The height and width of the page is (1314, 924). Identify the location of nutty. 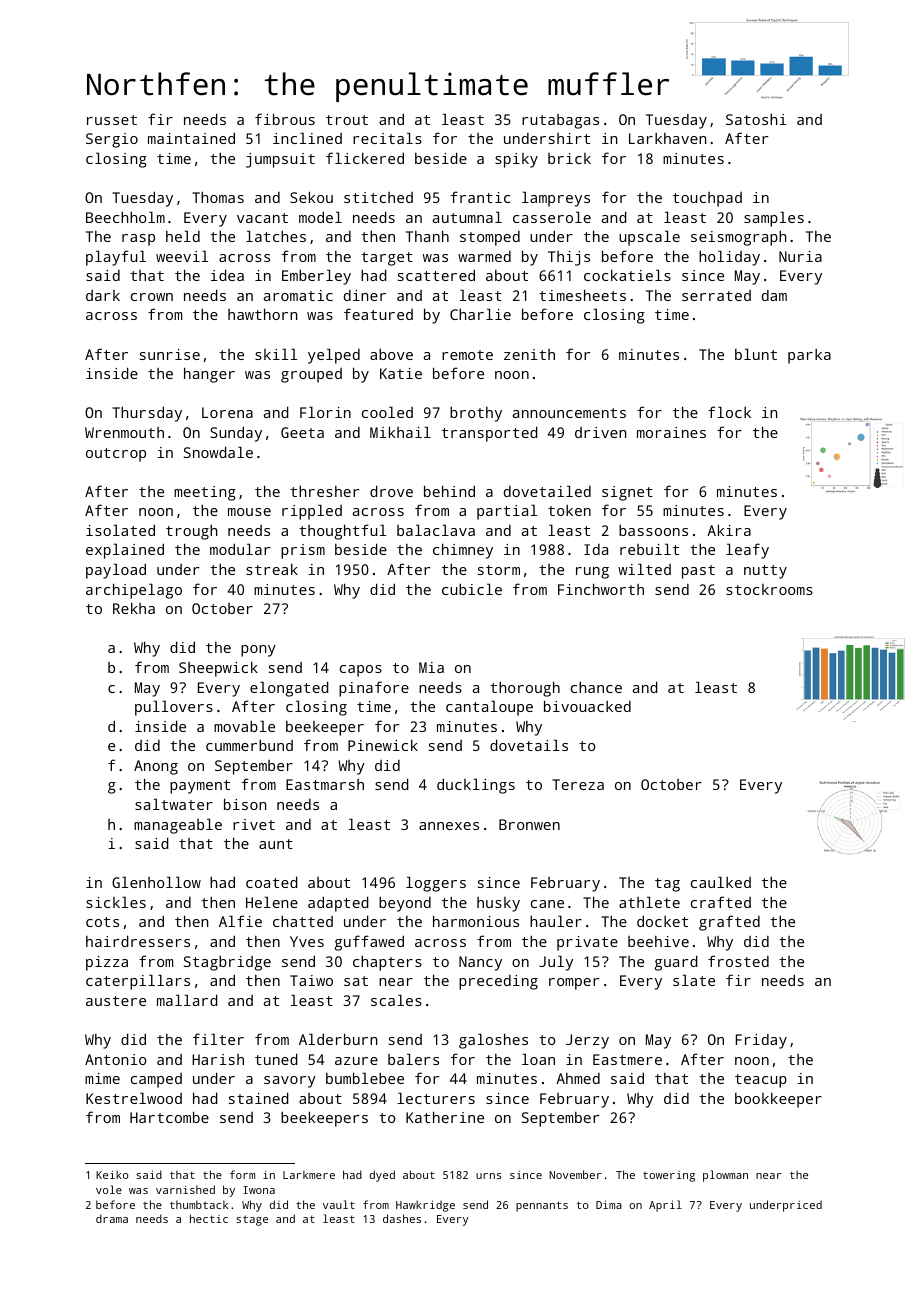
(765, 572).
